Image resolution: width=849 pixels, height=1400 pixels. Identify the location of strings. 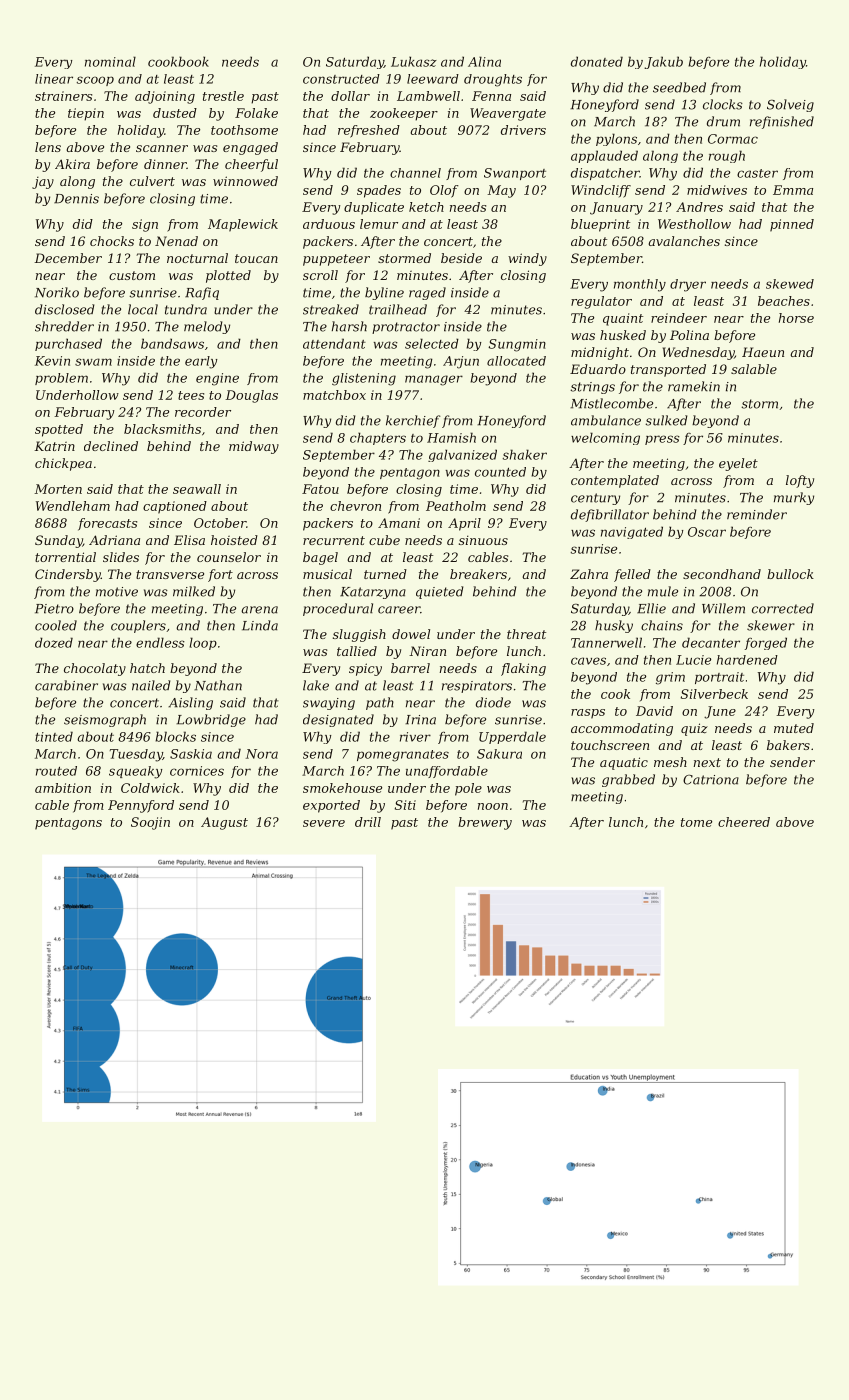
(592, 388).
